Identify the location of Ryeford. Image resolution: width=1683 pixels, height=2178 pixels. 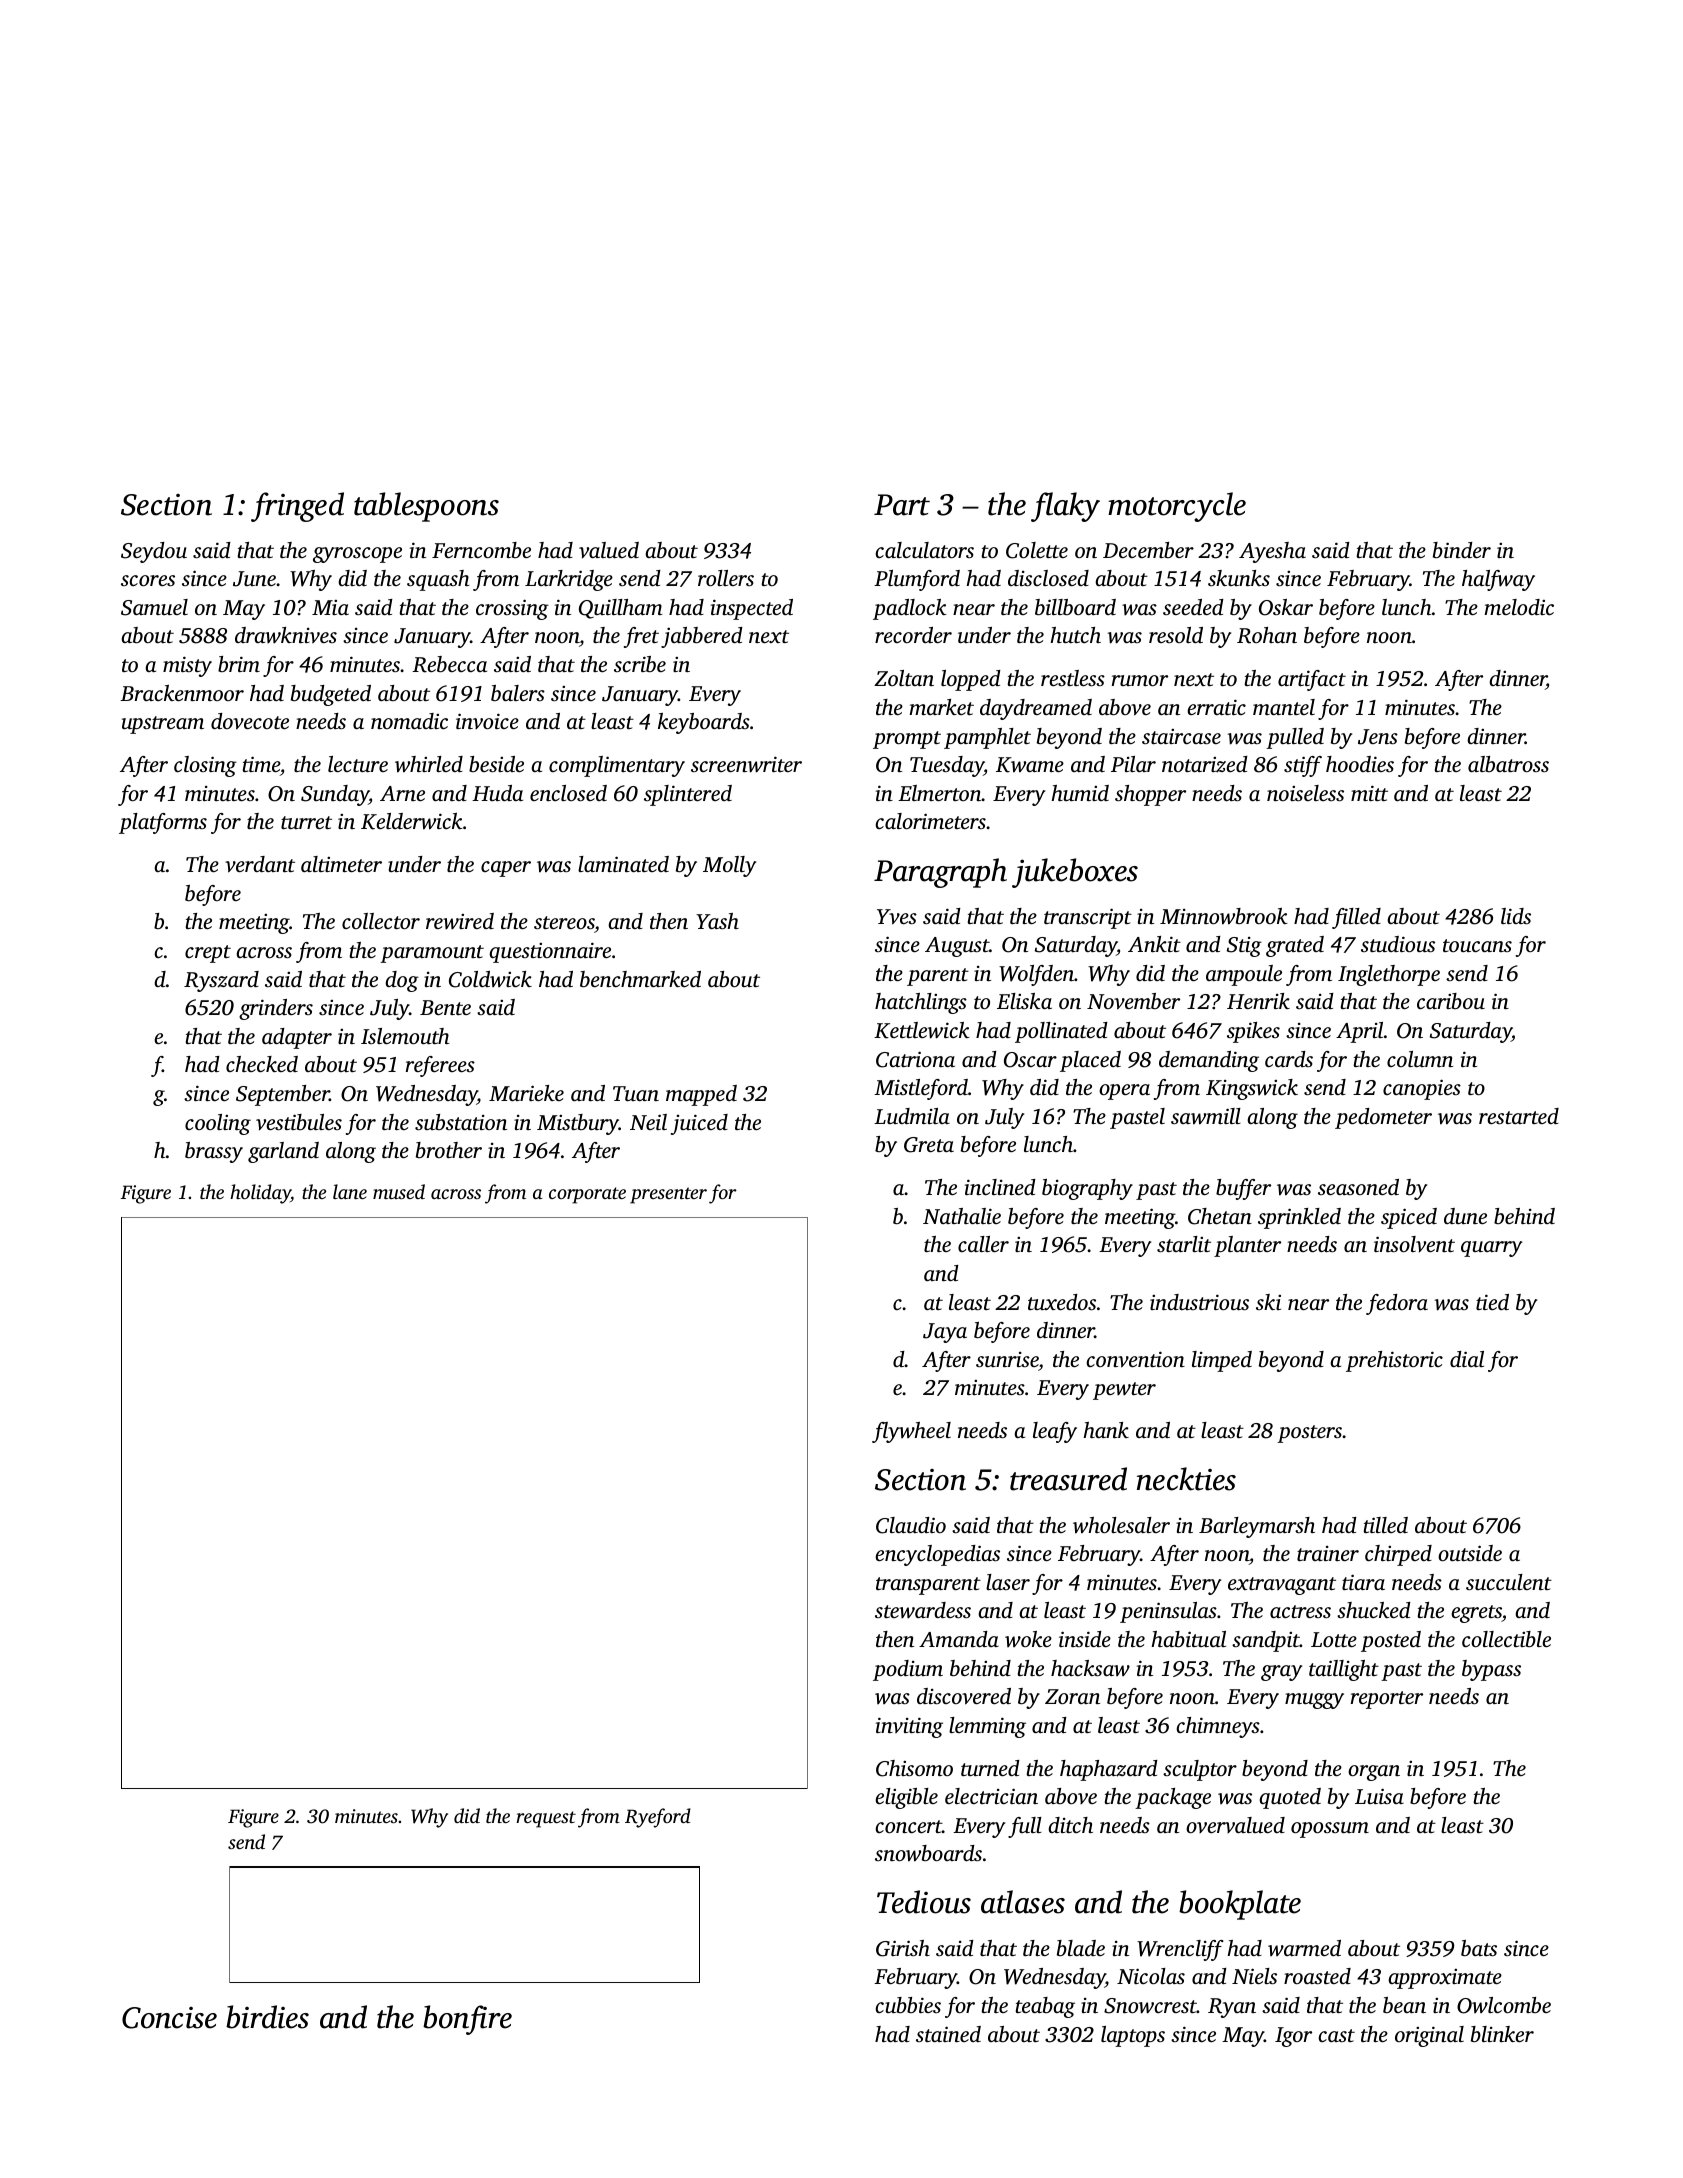
(658, 1818).
